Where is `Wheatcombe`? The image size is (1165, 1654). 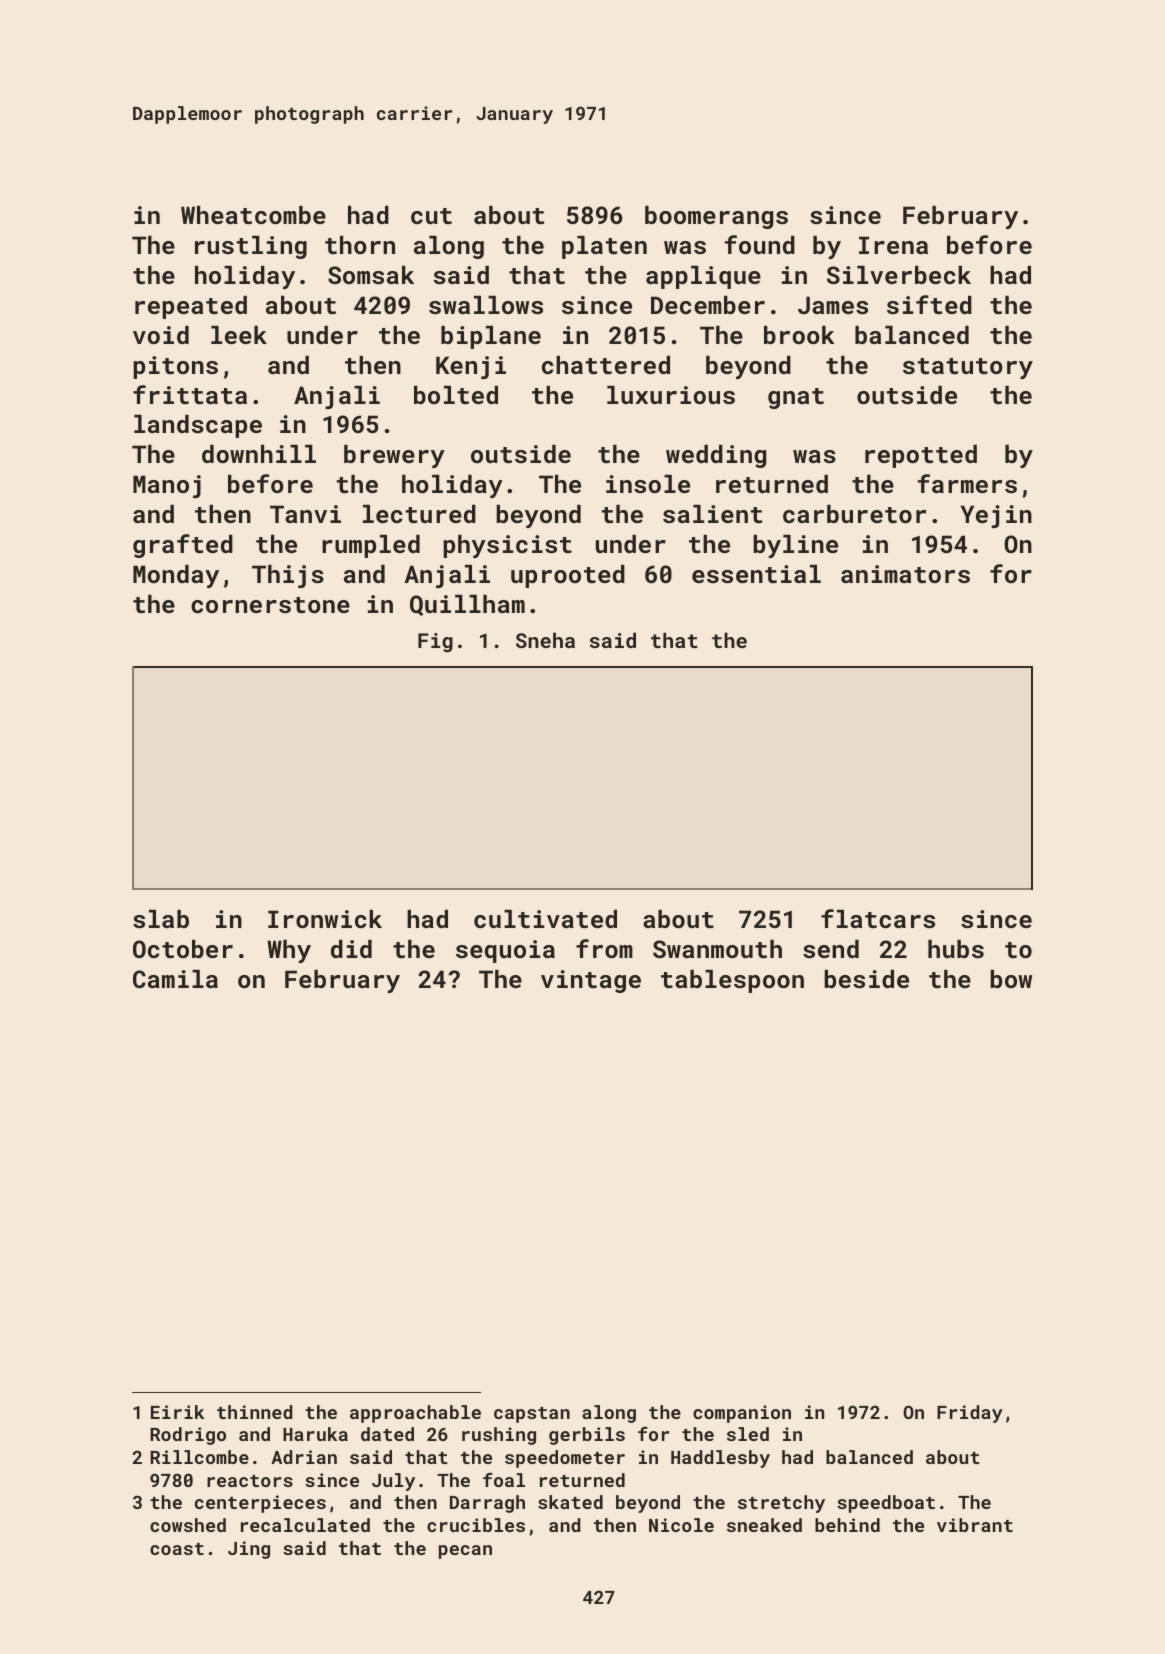 Wheatcombe is located at coordinates (253, 215).
